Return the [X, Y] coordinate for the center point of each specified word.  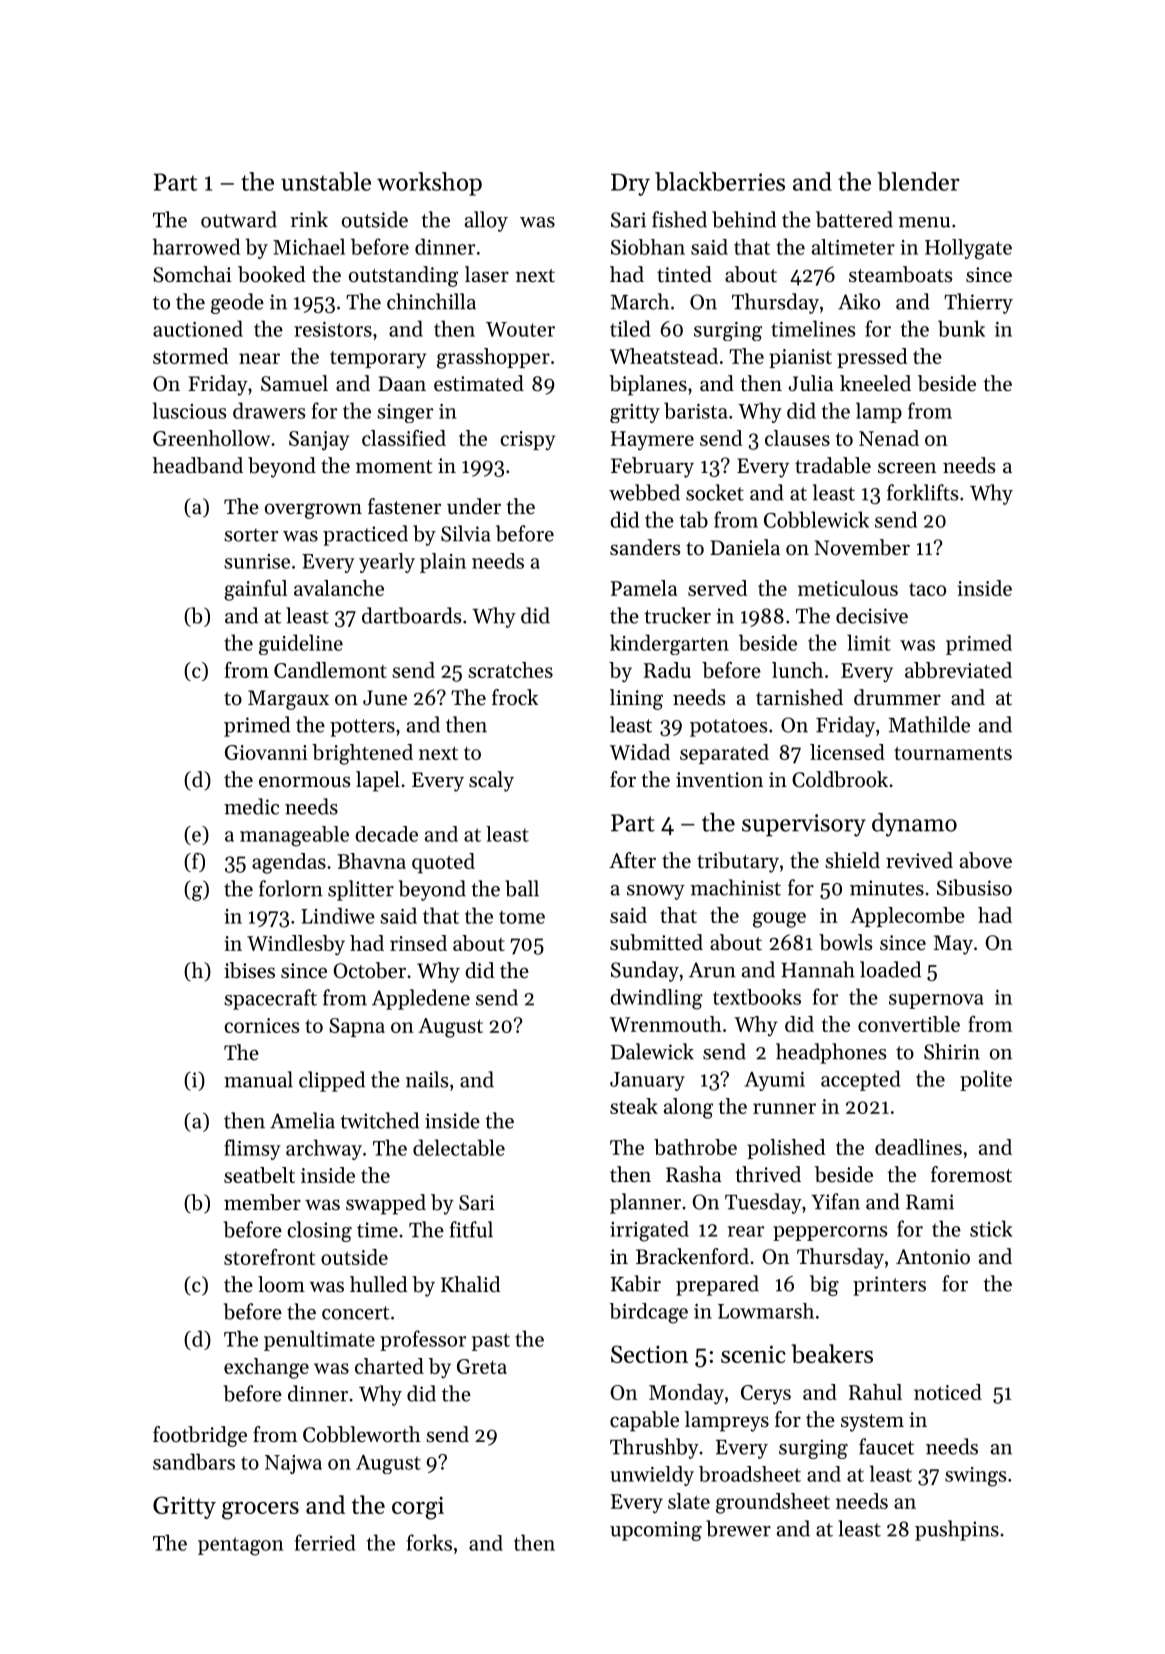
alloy [486, 221]
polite [986, 1080]
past [491, 1342]
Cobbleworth [362, 1434]
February [652, 467]
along [688, 1108]
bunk [961, 328]
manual [258, 1079]
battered [854, 219]
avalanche [339, 588]
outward [239, 219]
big [824, 1285]
